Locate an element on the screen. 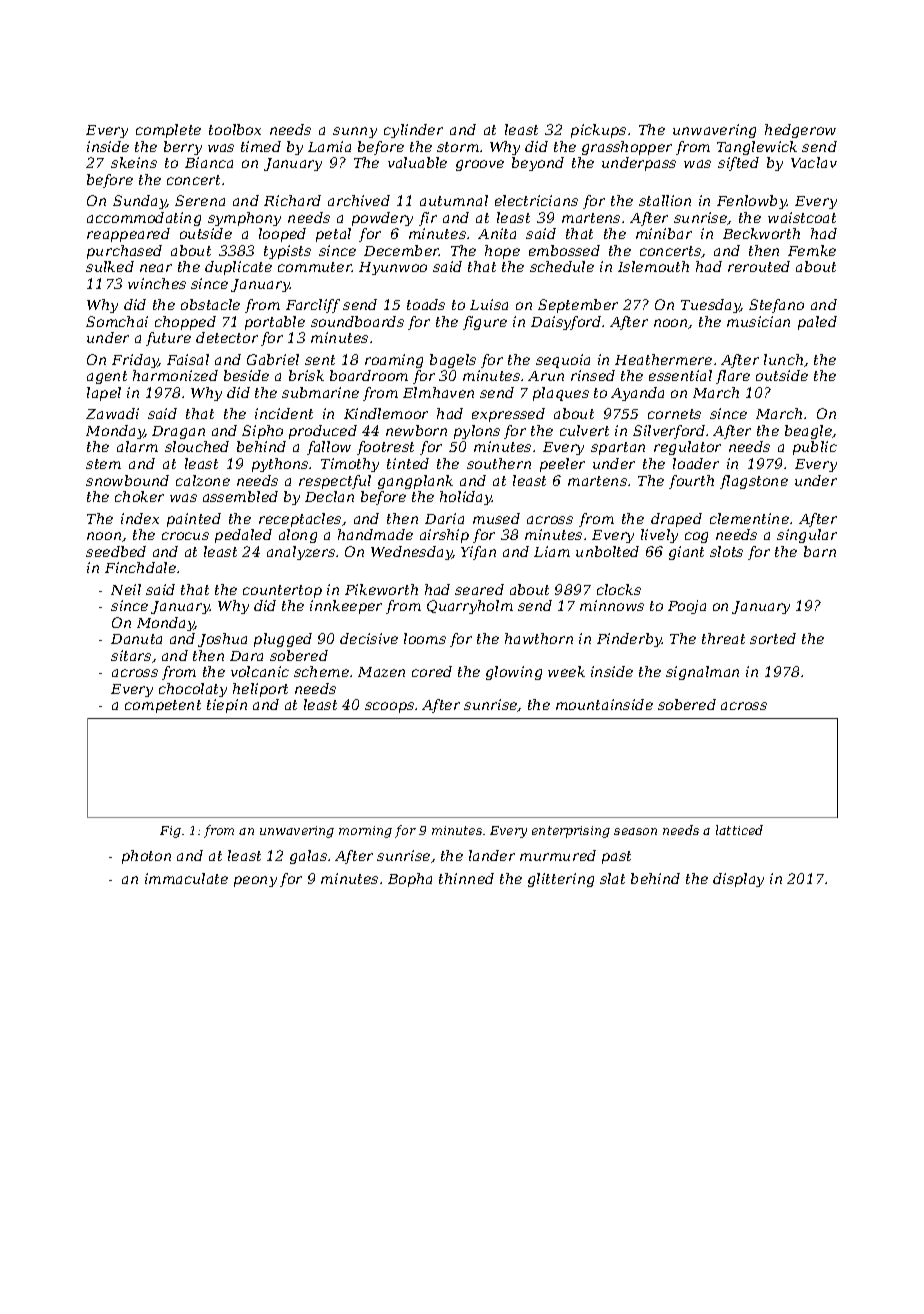  competent is located at coordinates (163, 706).
